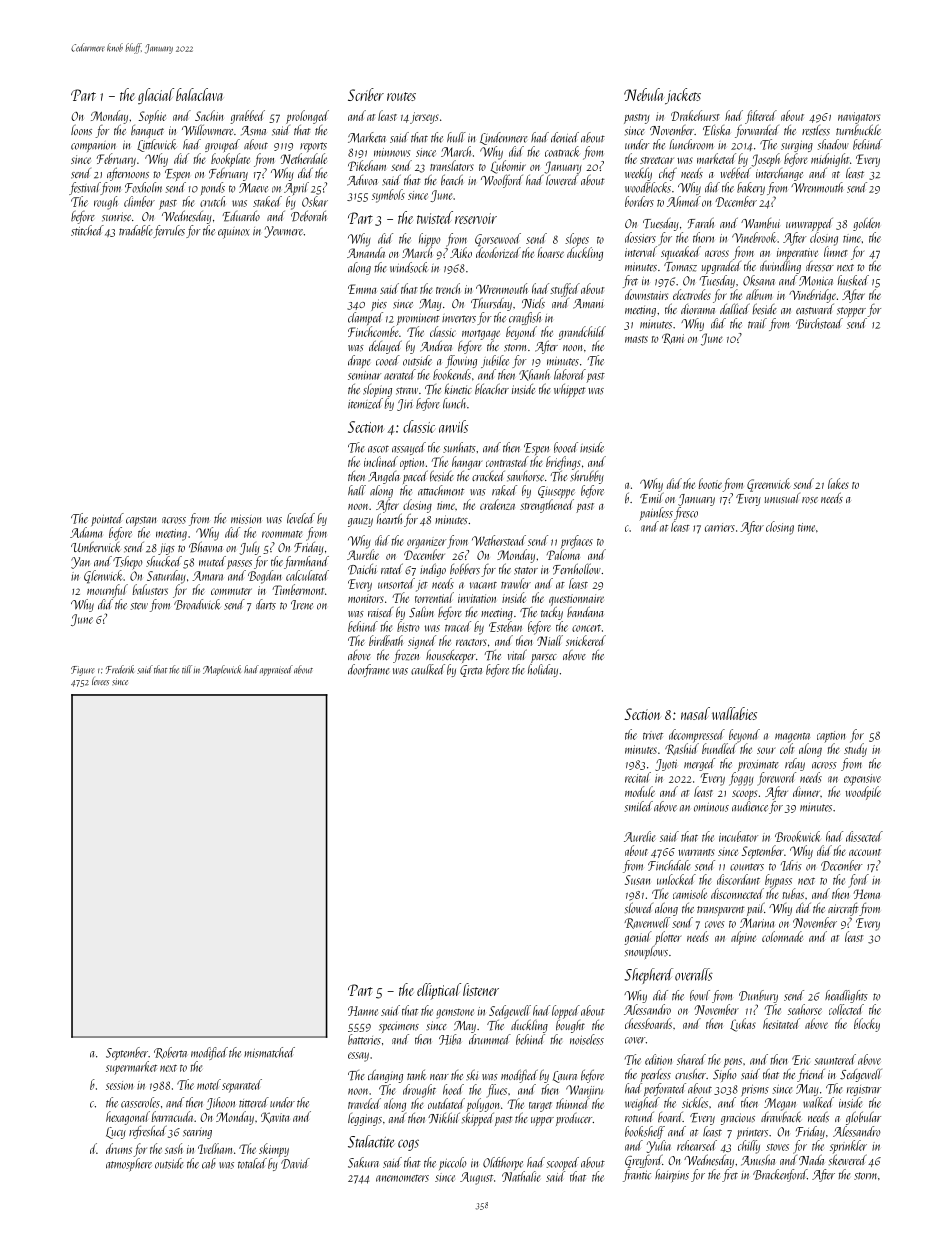 Image resolution: width=952 pixels, height=1233 pixels. I want to click on stew, so click(139, 606).
